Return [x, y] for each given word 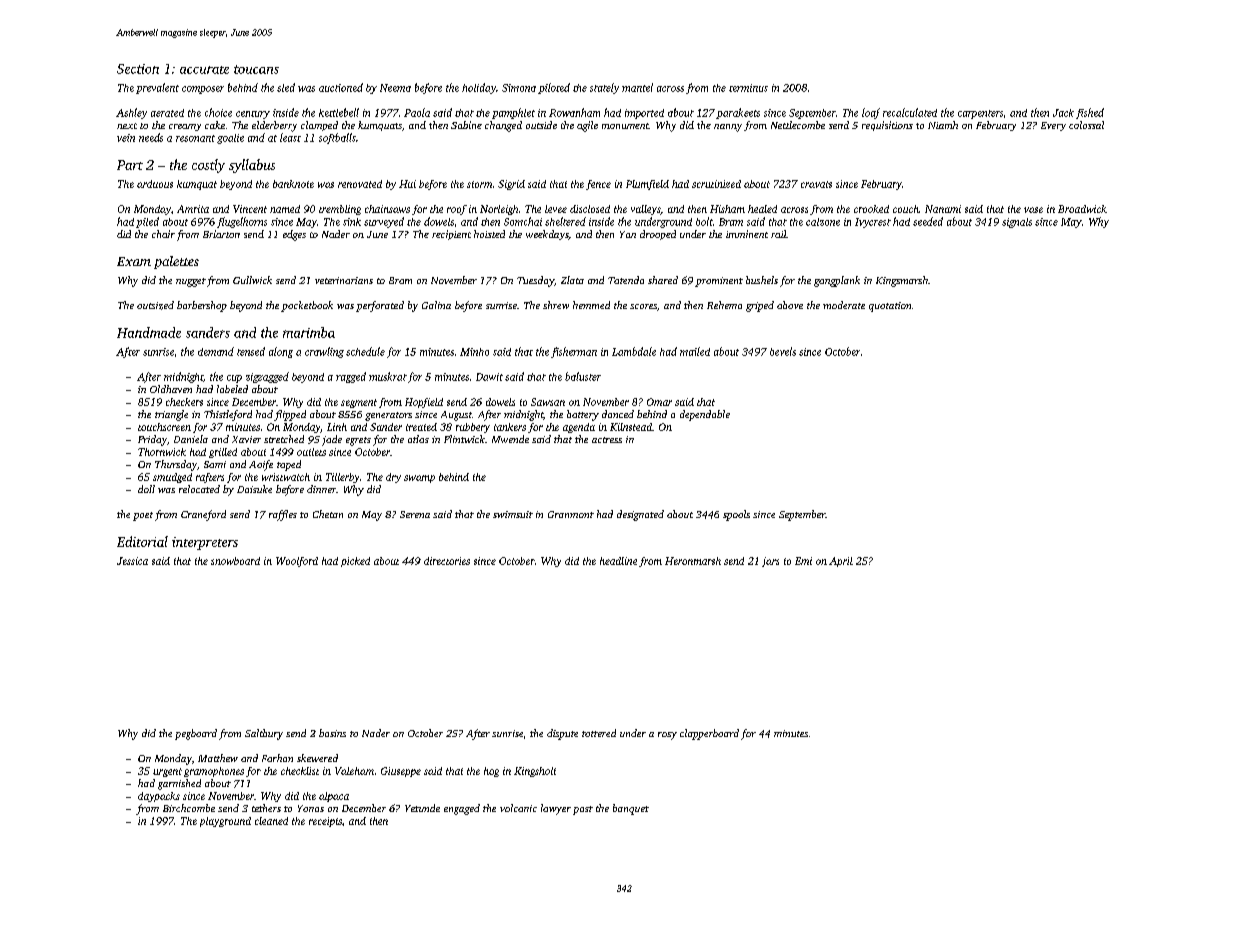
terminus [748, 88]
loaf [871, 113]
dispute [562, 734]
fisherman [574, 352]
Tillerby [342, 478]
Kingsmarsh [902, 281]
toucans [256, 69]
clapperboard [709, 734]
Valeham [354, 771]
